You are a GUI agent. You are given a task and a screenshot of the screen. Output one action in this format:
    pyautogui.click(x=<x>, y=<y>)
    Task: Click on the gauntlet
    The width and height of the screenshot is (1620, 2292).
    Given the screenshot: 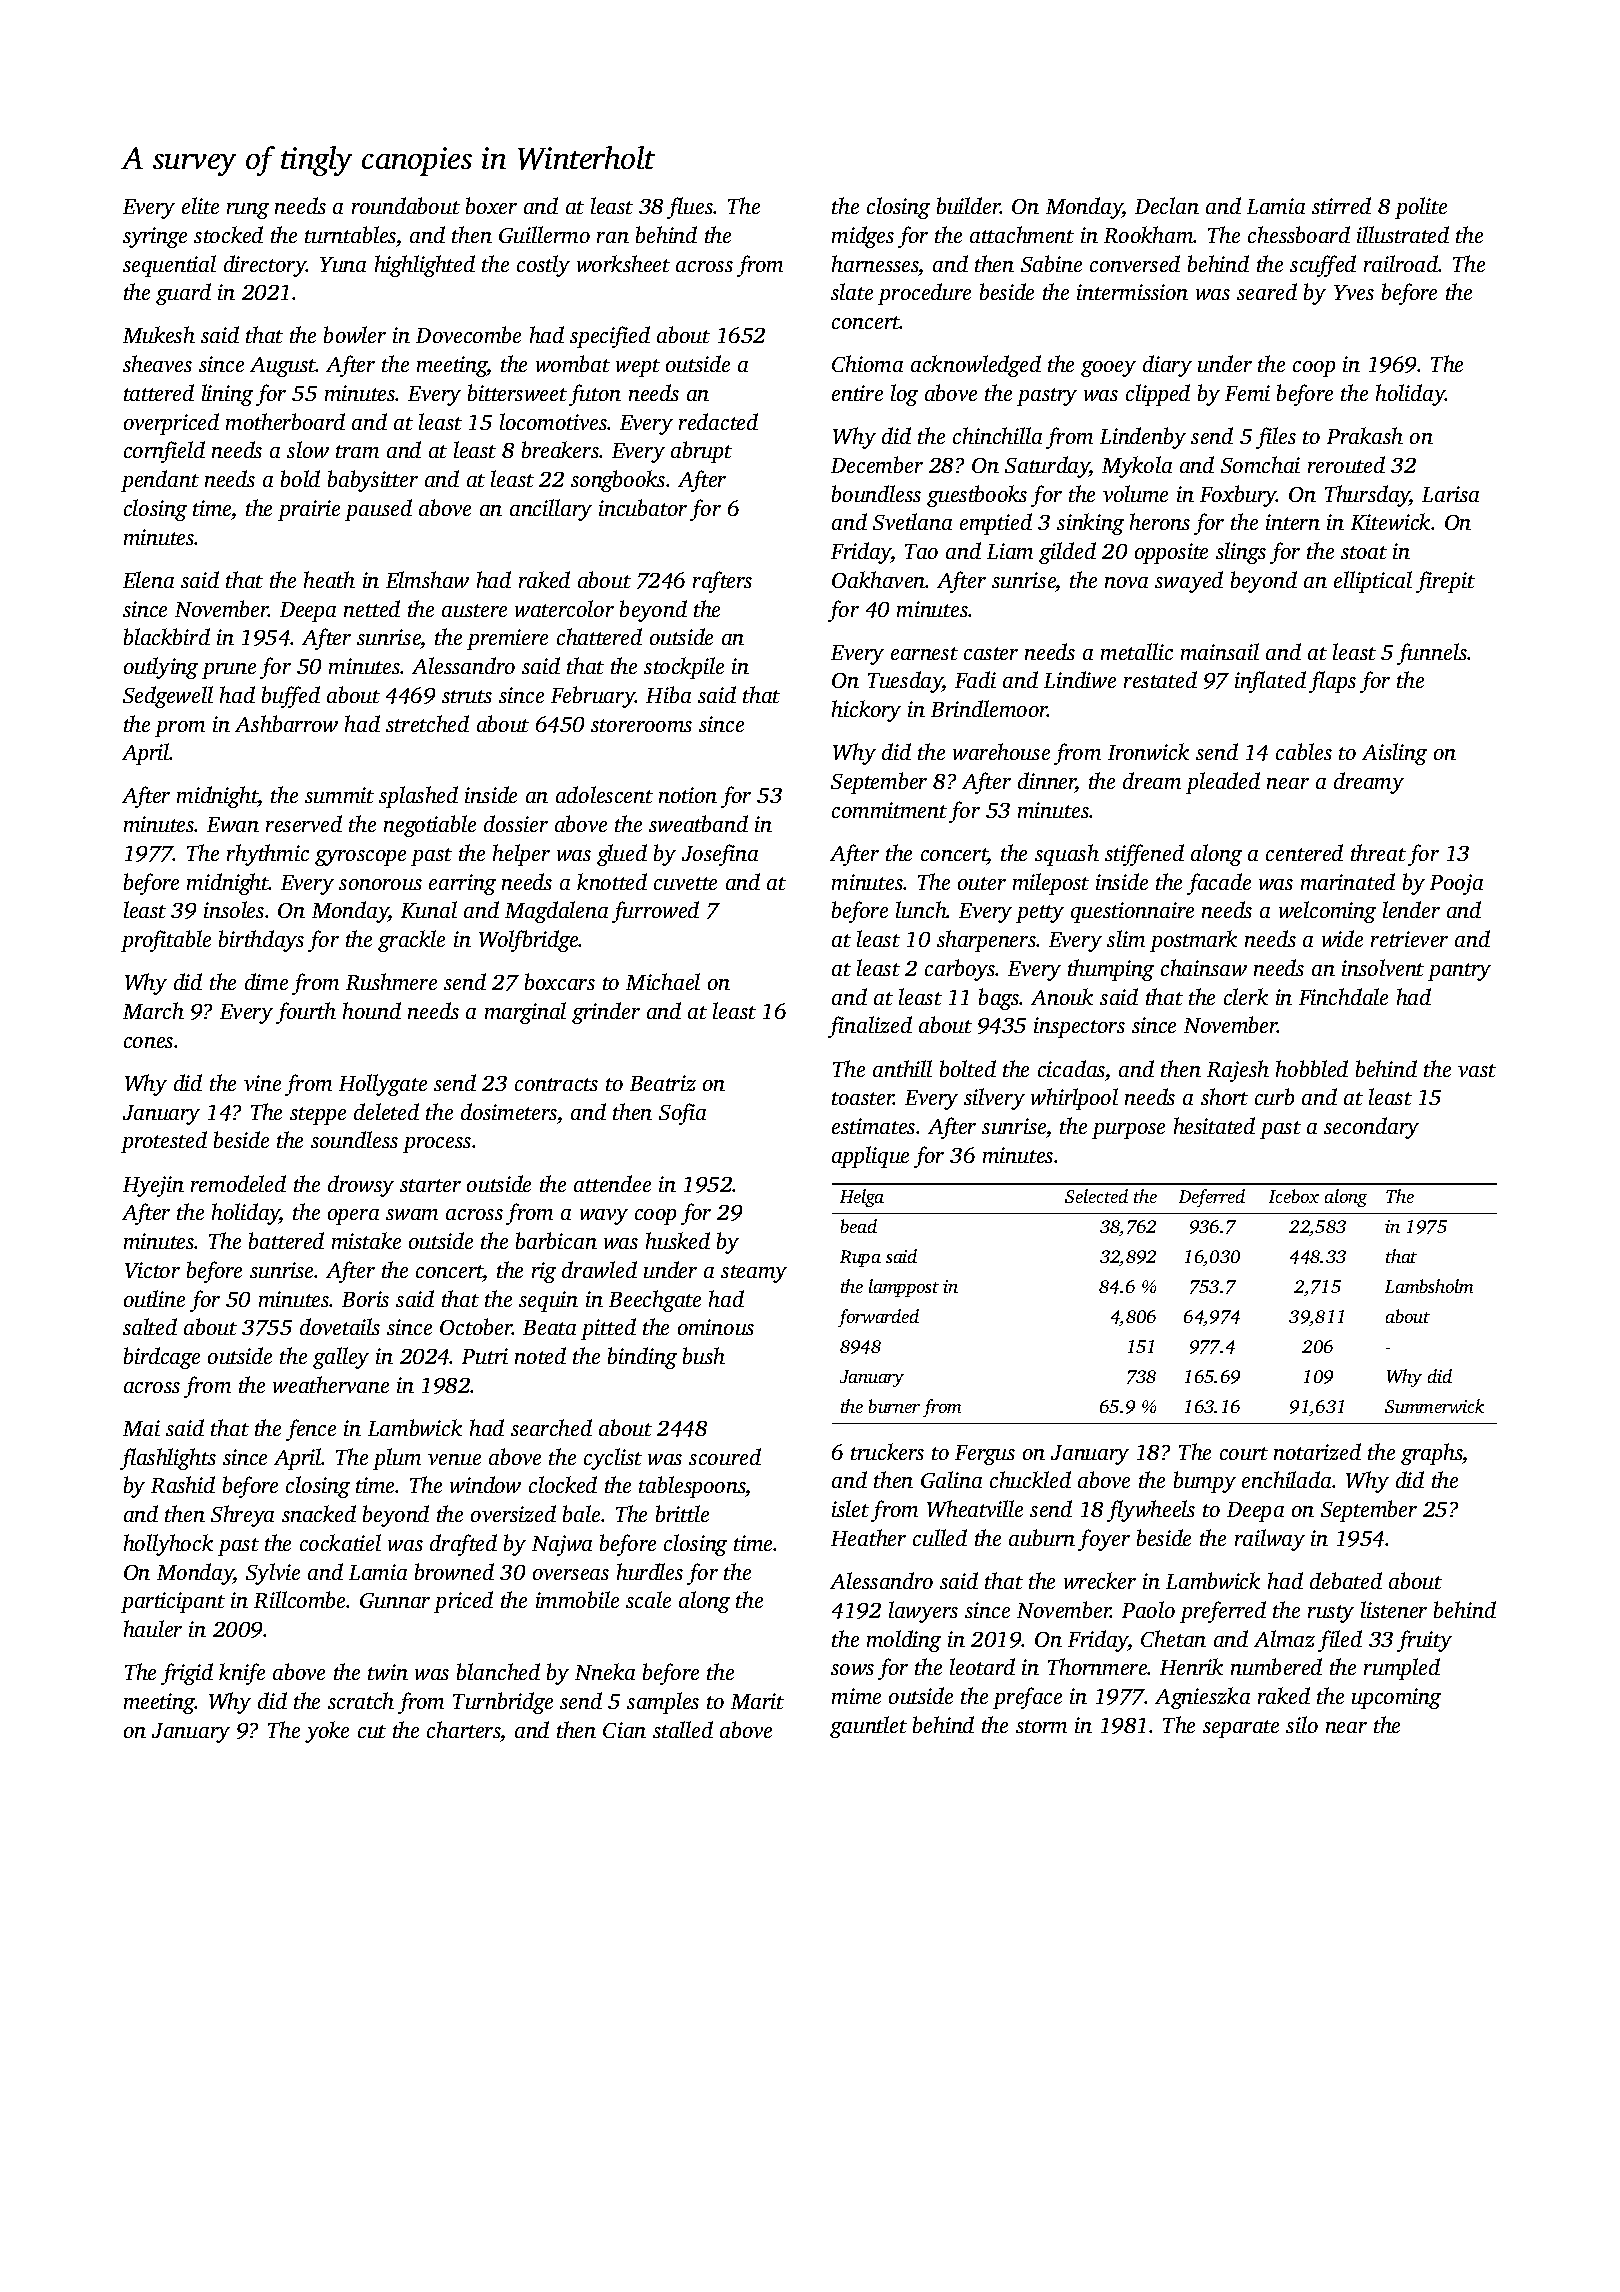 What is the action you would take?
    pyautogui.click(x=868, y=1727)
